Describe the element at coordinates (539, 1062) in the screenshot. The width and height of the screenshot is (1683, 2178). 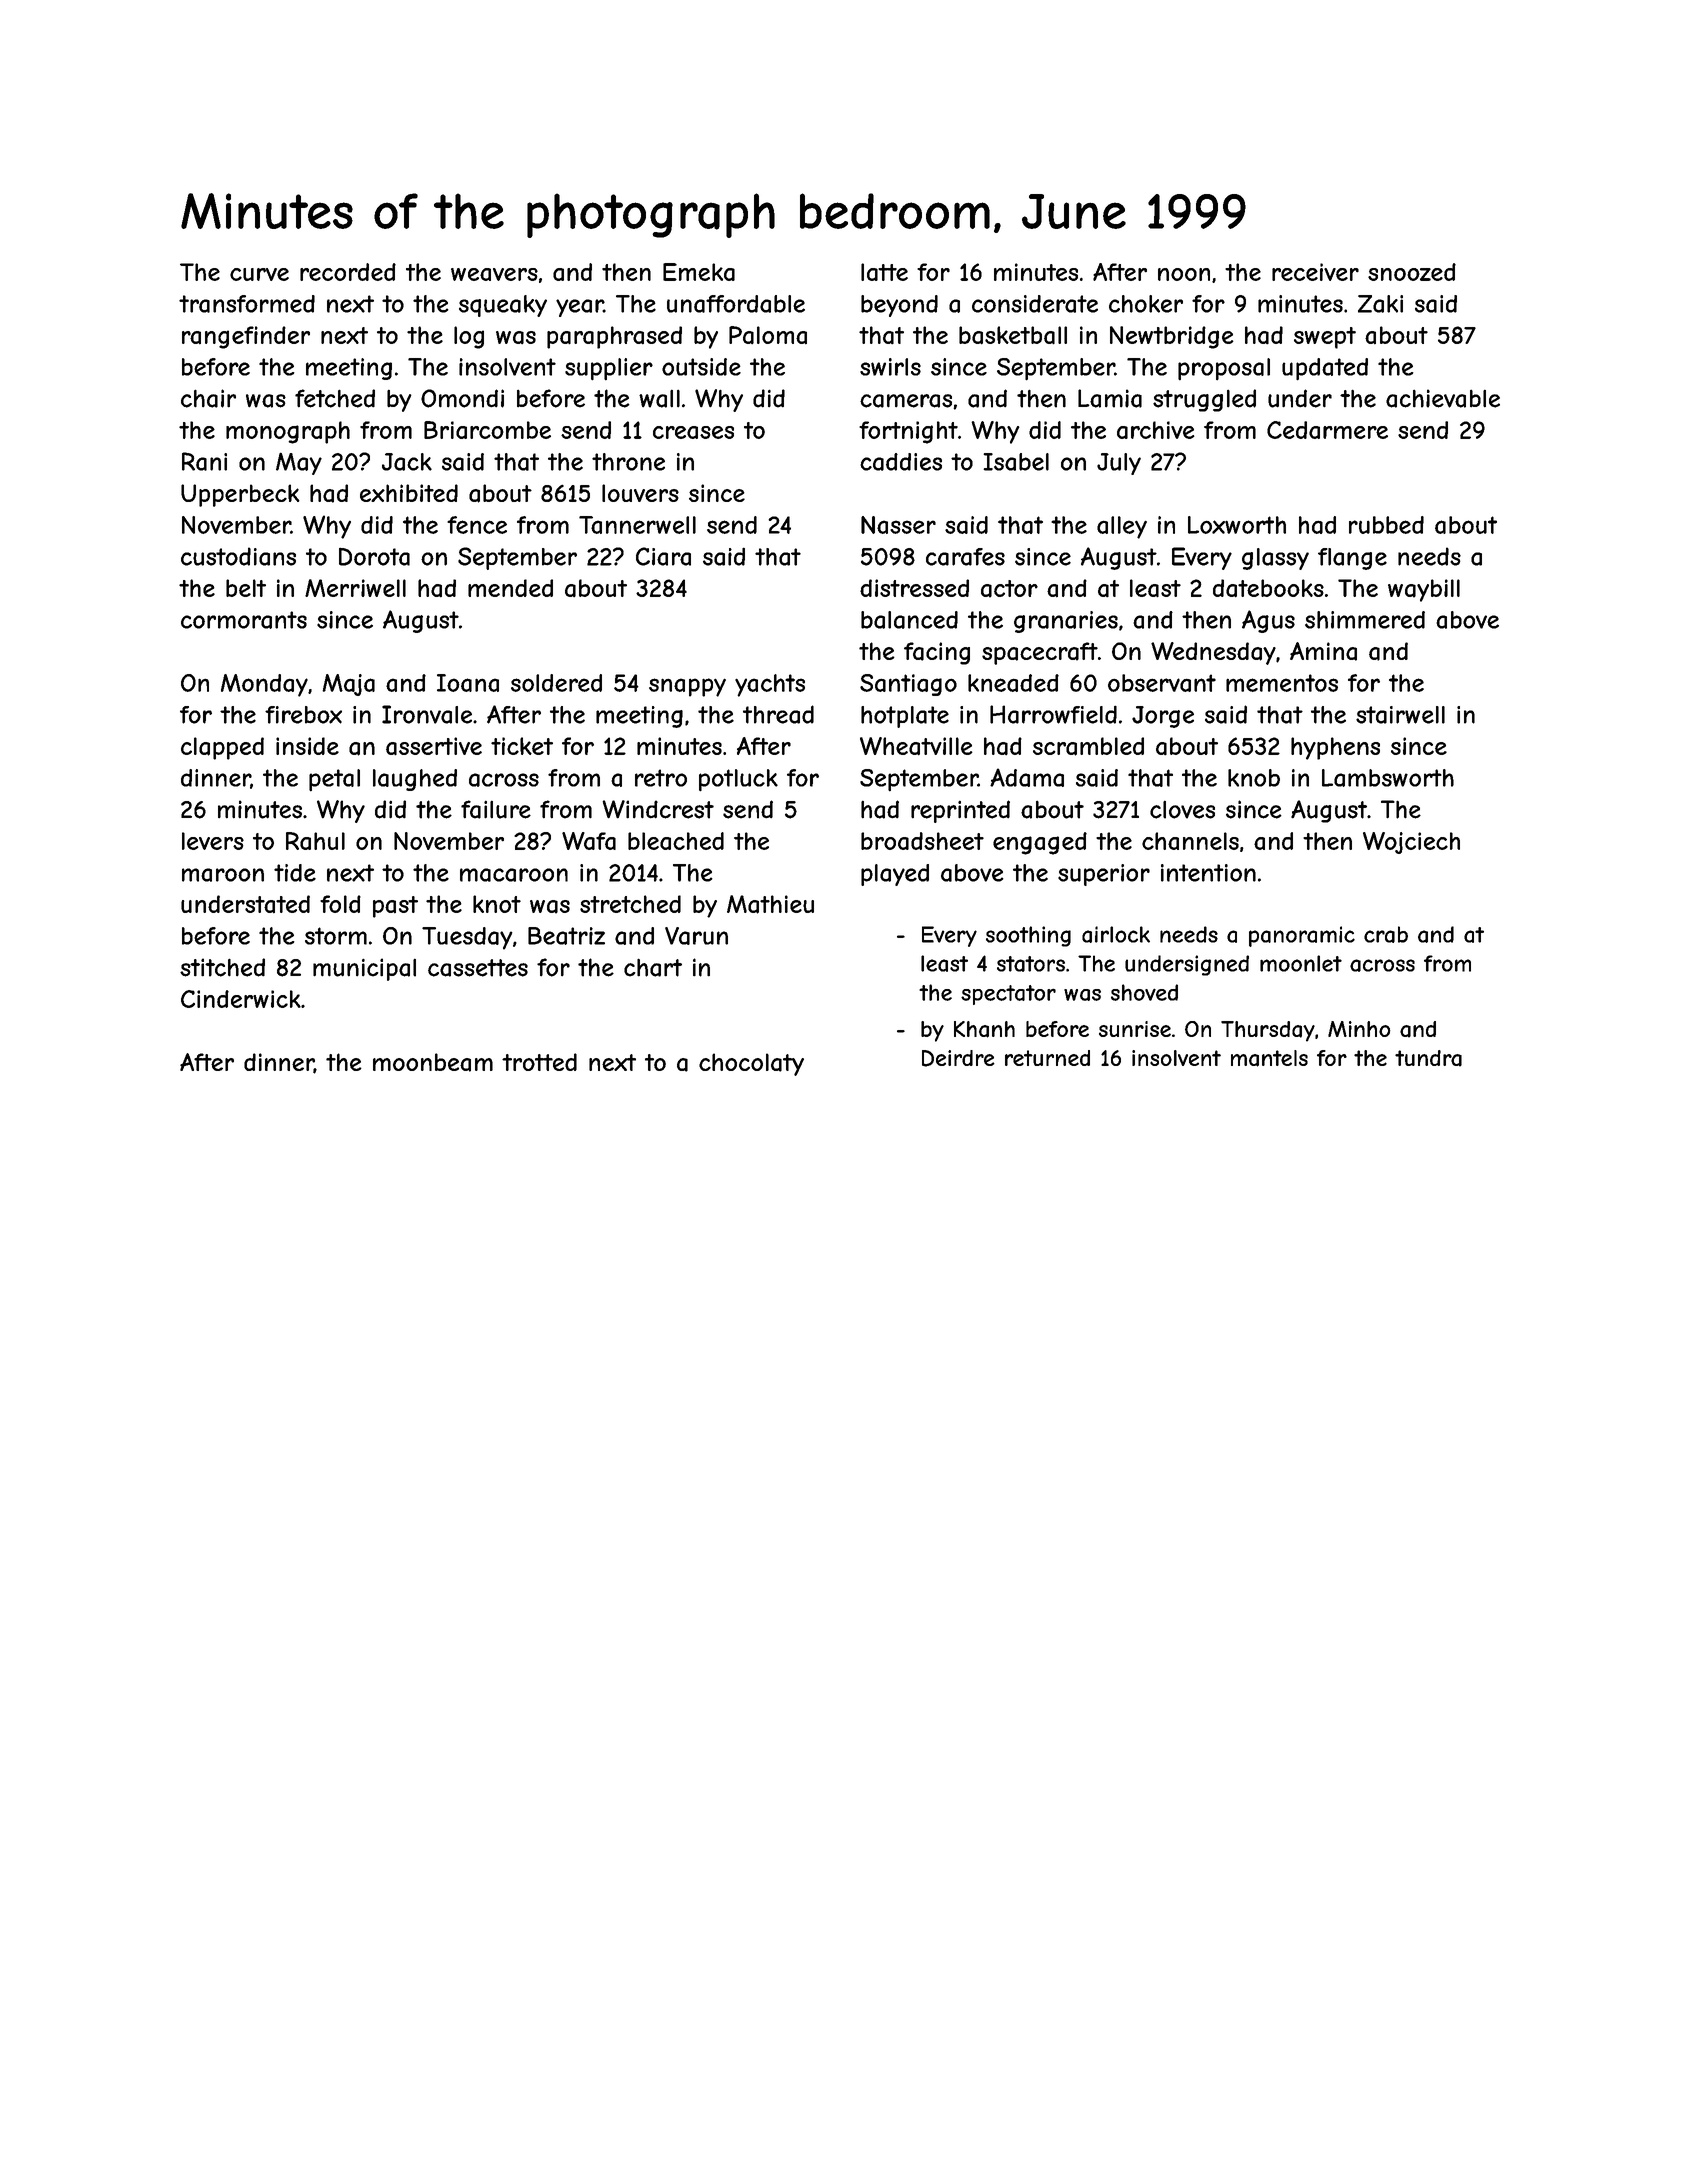
I see `trotted` at that location.
